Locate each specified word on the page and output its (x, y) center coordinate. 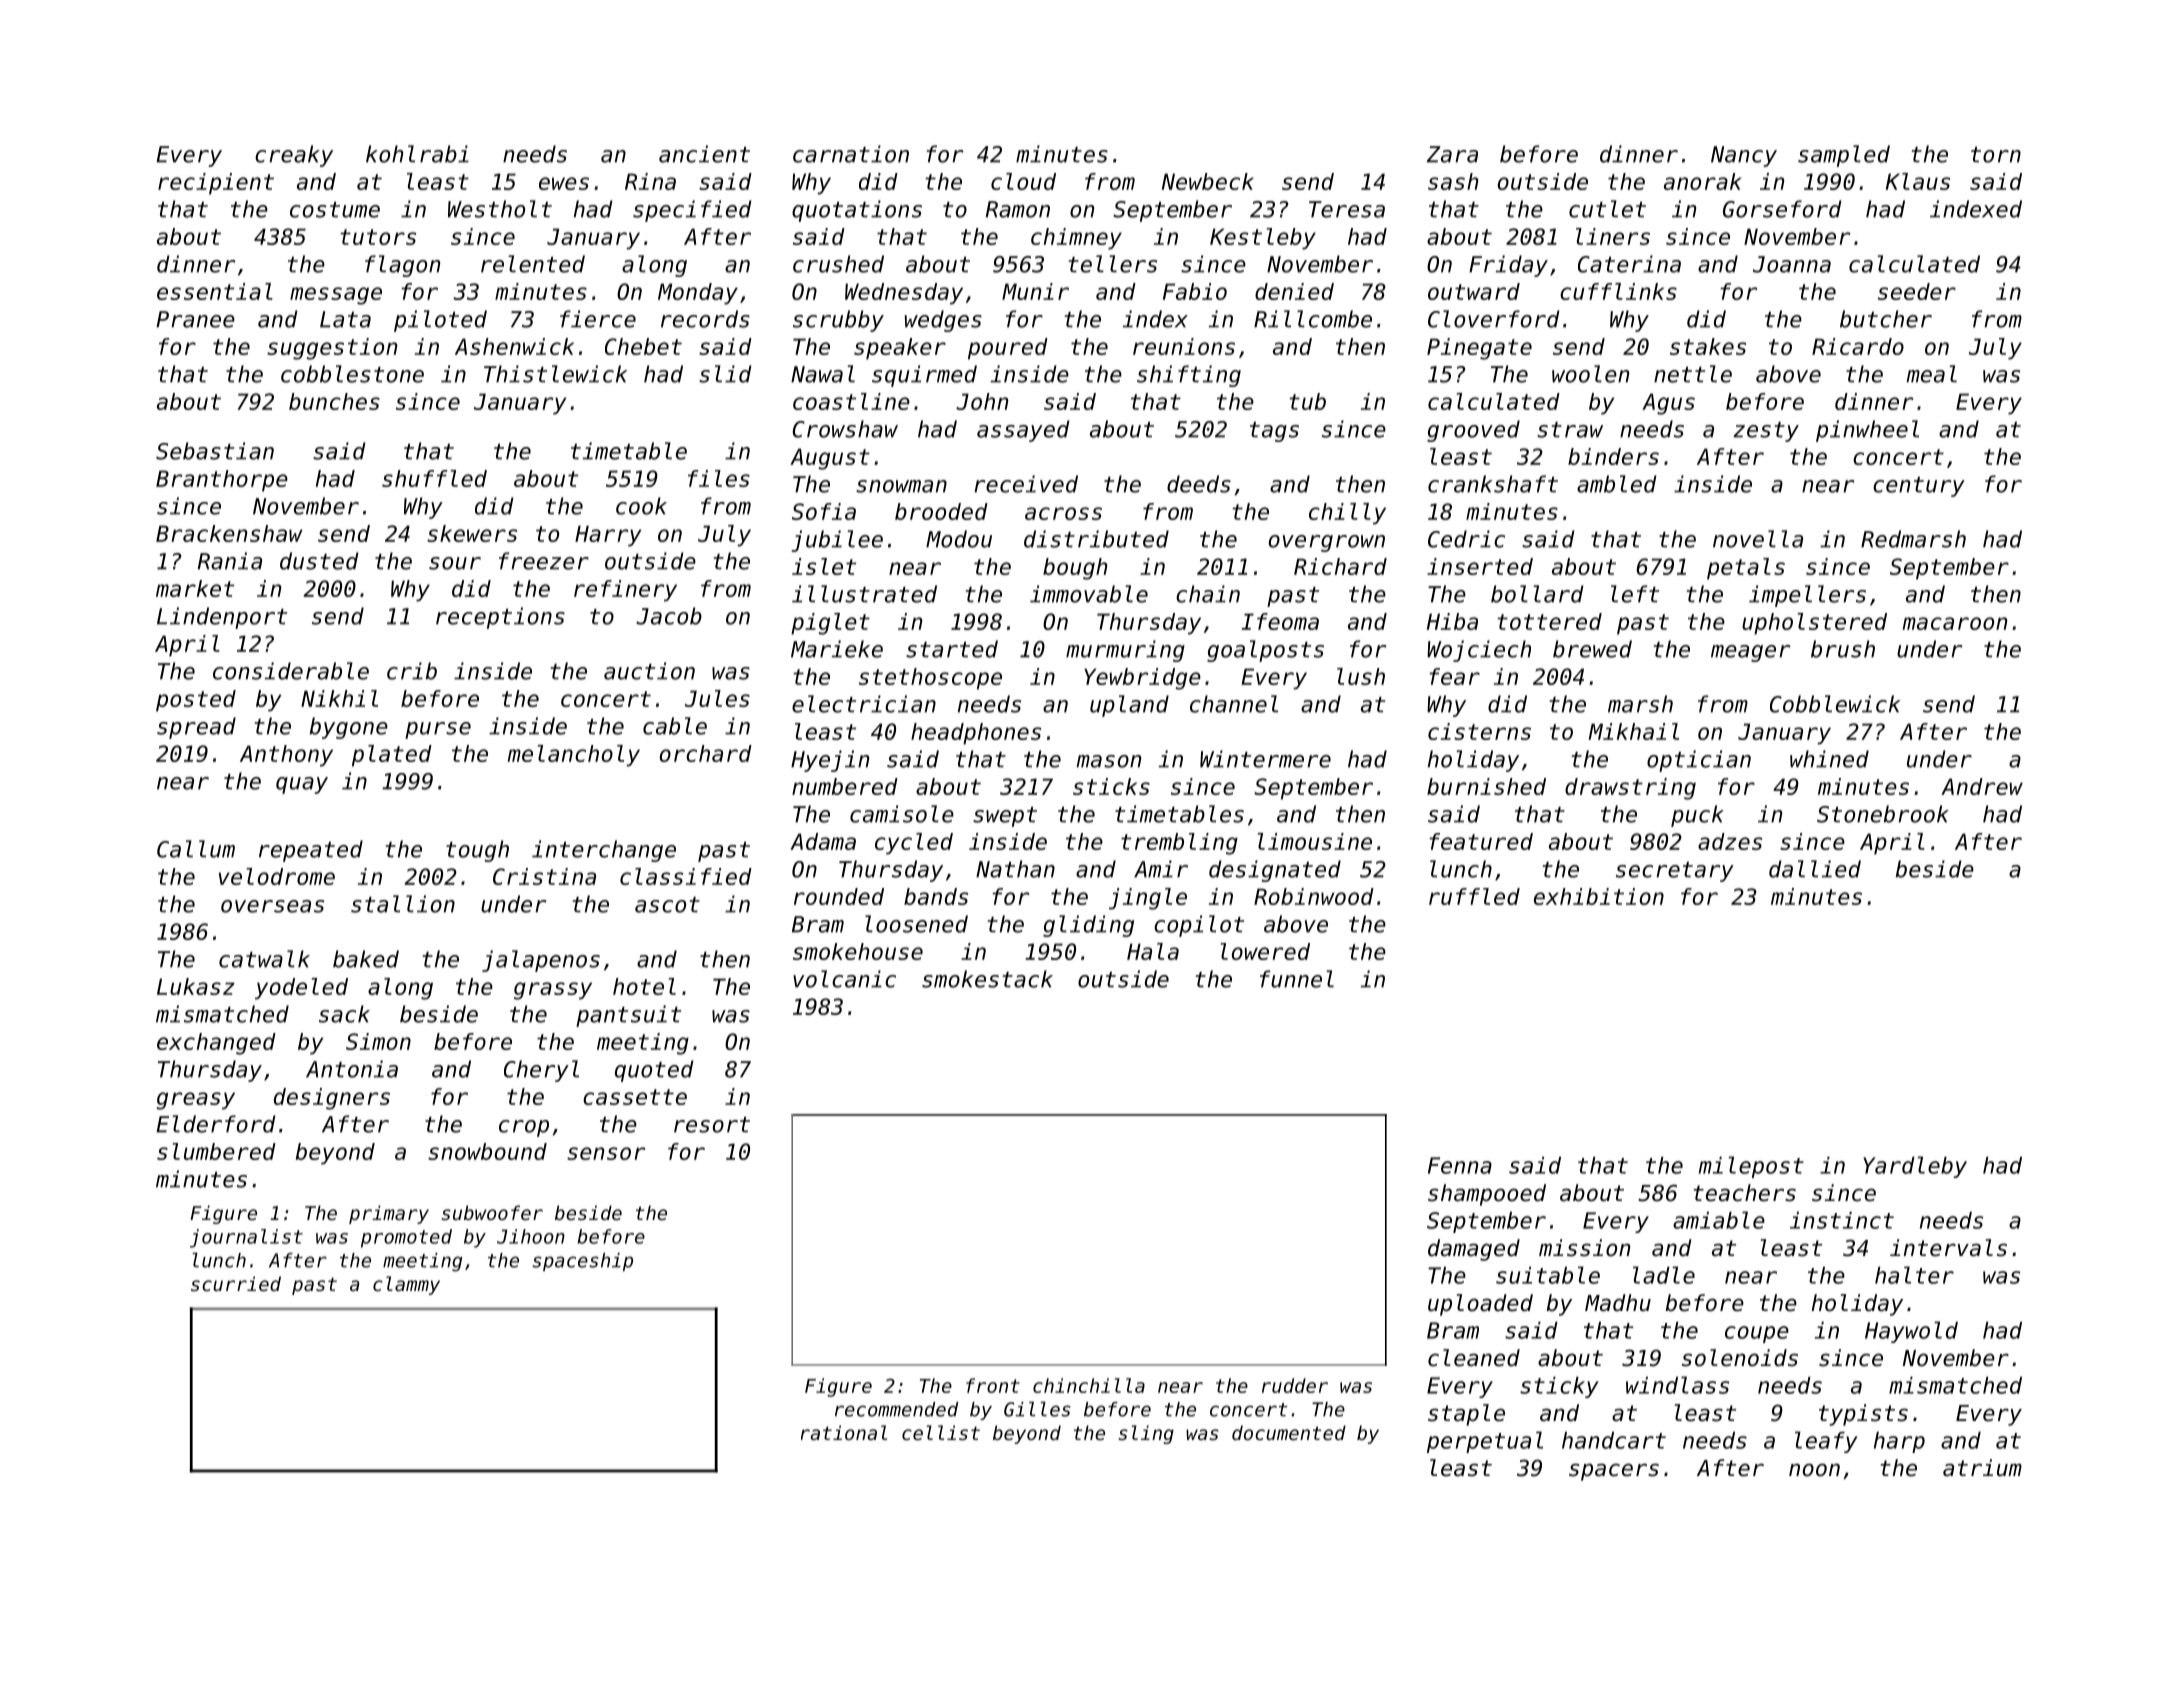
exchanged (216, 1044)
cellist (941, 1432)
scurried (236, 1283)
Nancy (1744, 156)
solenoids (1740, 1358)
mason (1108, 761)
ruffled (1474, 896)
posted (196, 701)
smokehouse (858, 951)
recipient (216, 184)
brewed (1592, 649)
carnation (851, 154)
